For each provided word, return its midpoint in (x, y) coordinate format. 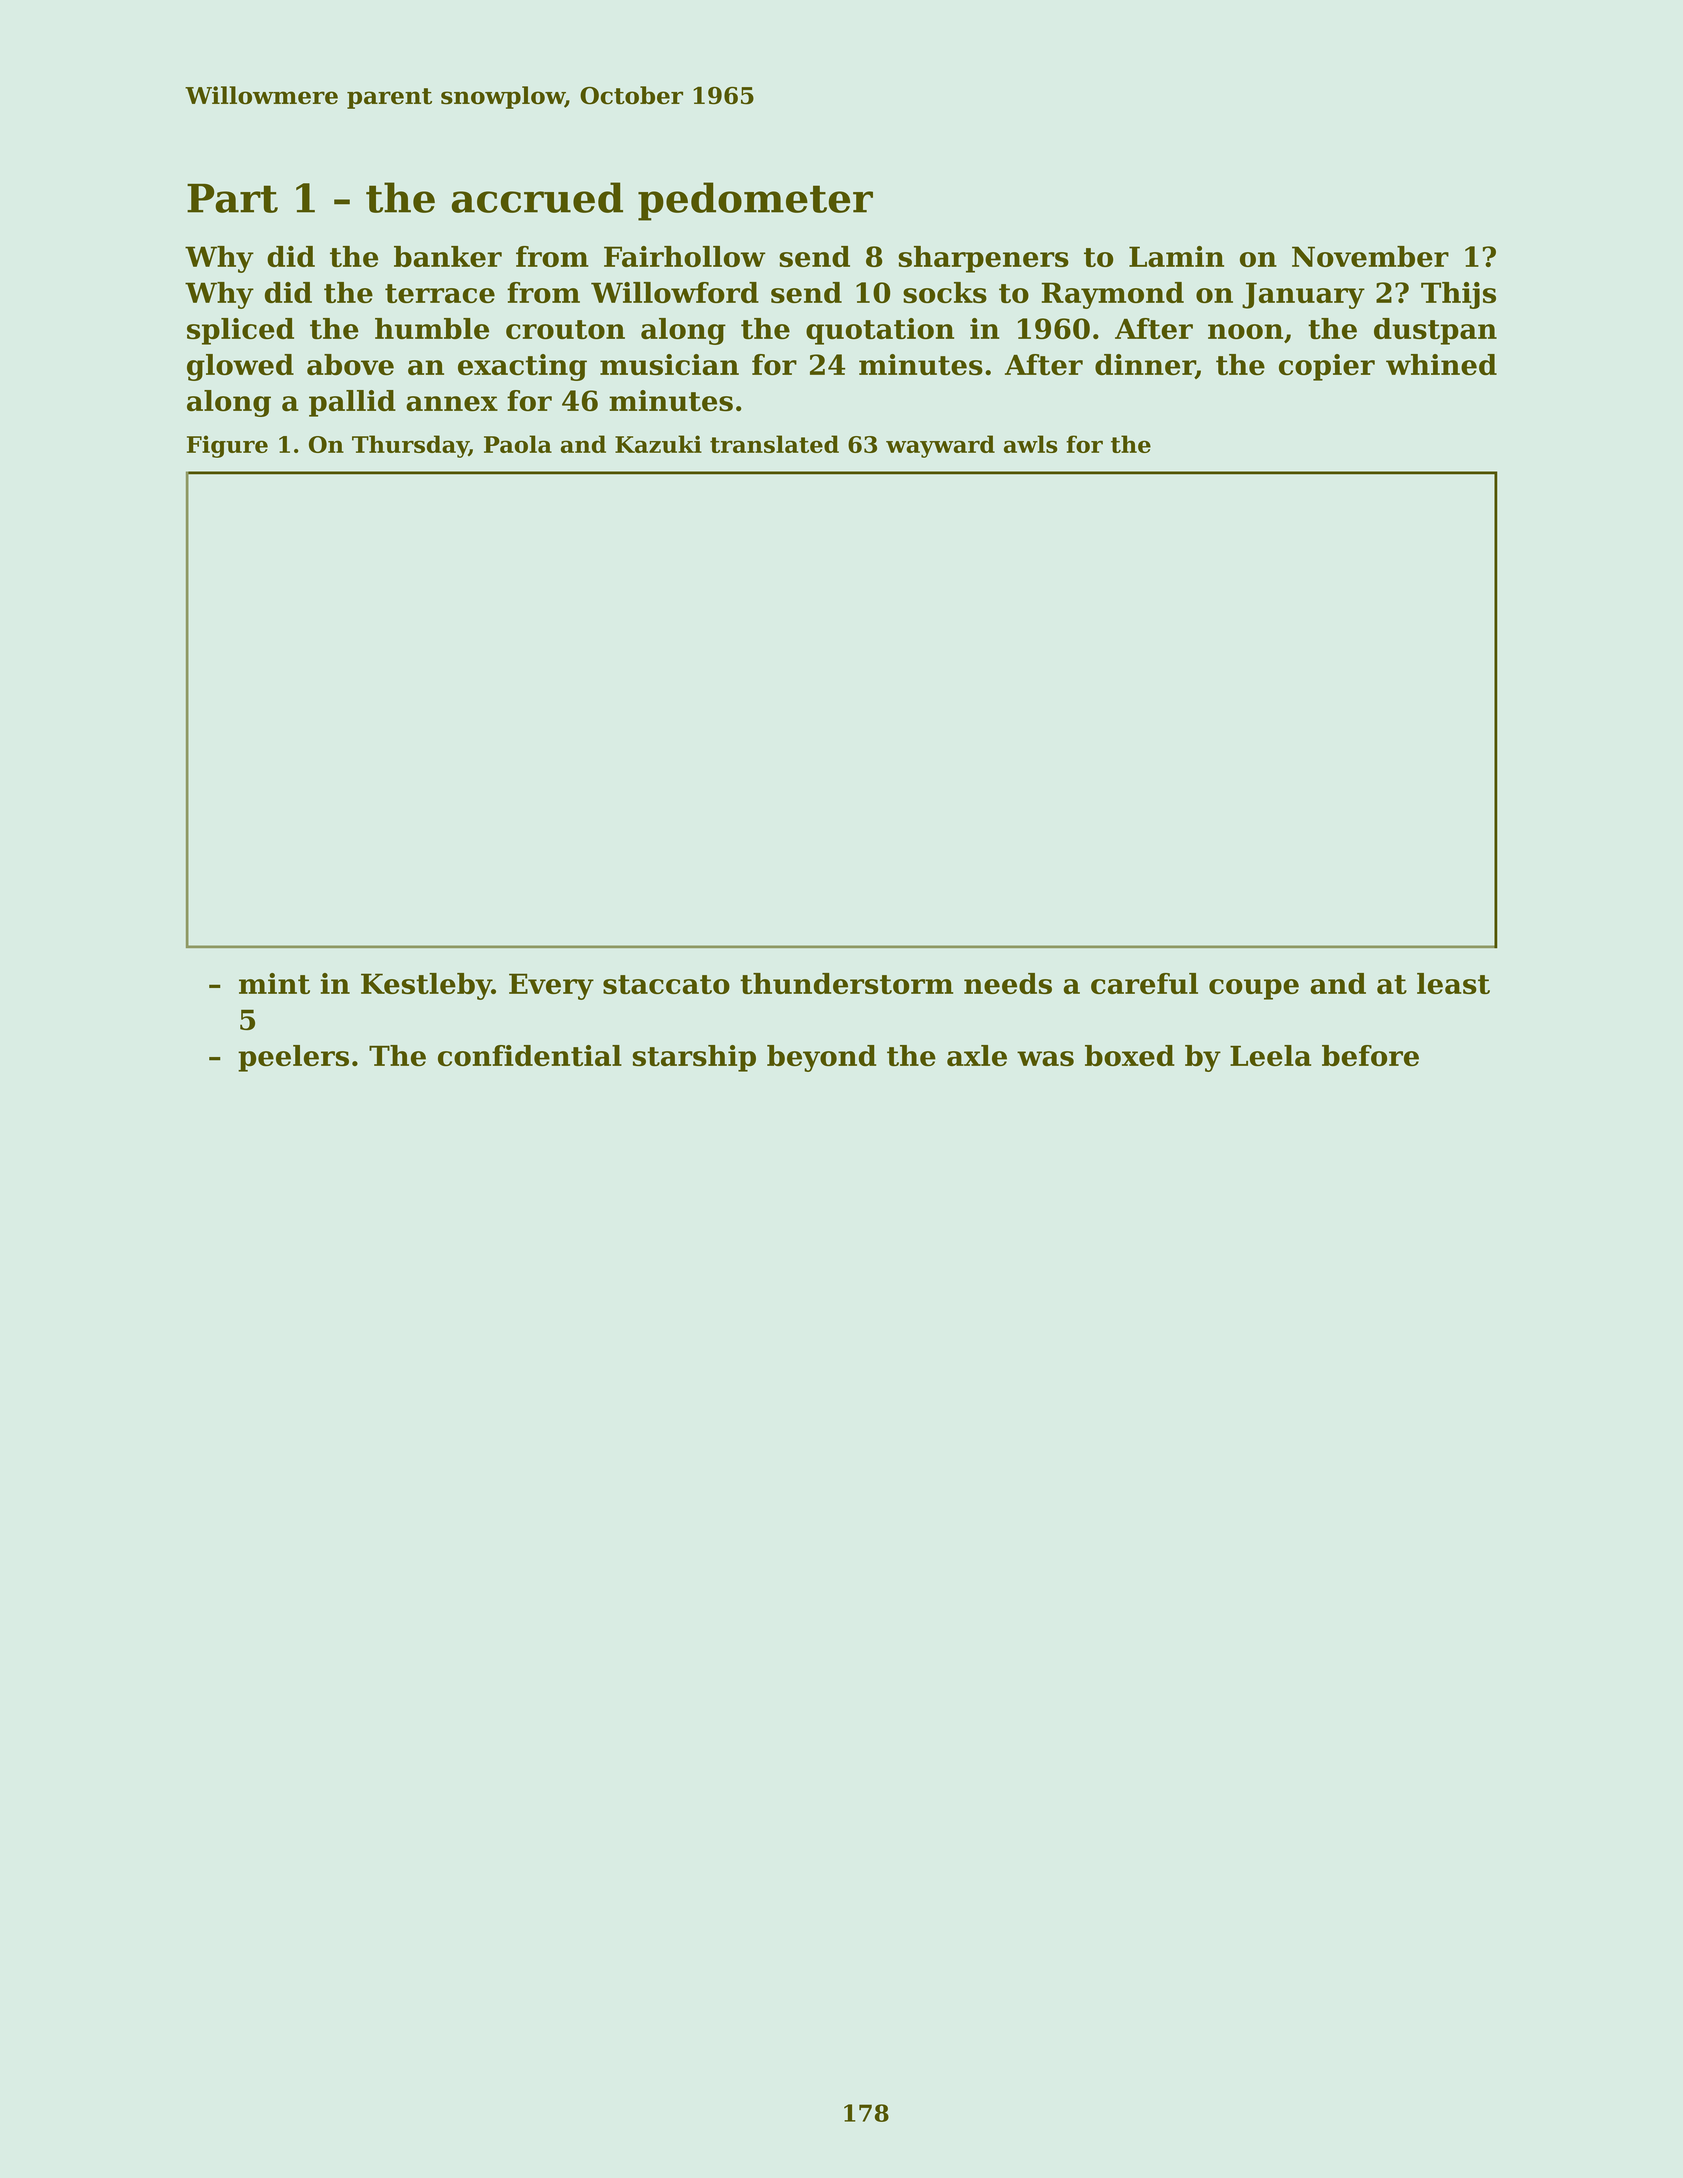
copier (1327, 367)
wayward (940, 446)
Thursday (410, 446)
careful (1144, 983)
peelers (293, 1058)
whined (1441, 364)
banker (448, 256)
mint (274, 983)
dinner (1145, 366)
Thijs (1458, 295)
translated (774, 444)
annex (452, 404)
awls (1030, 444)
